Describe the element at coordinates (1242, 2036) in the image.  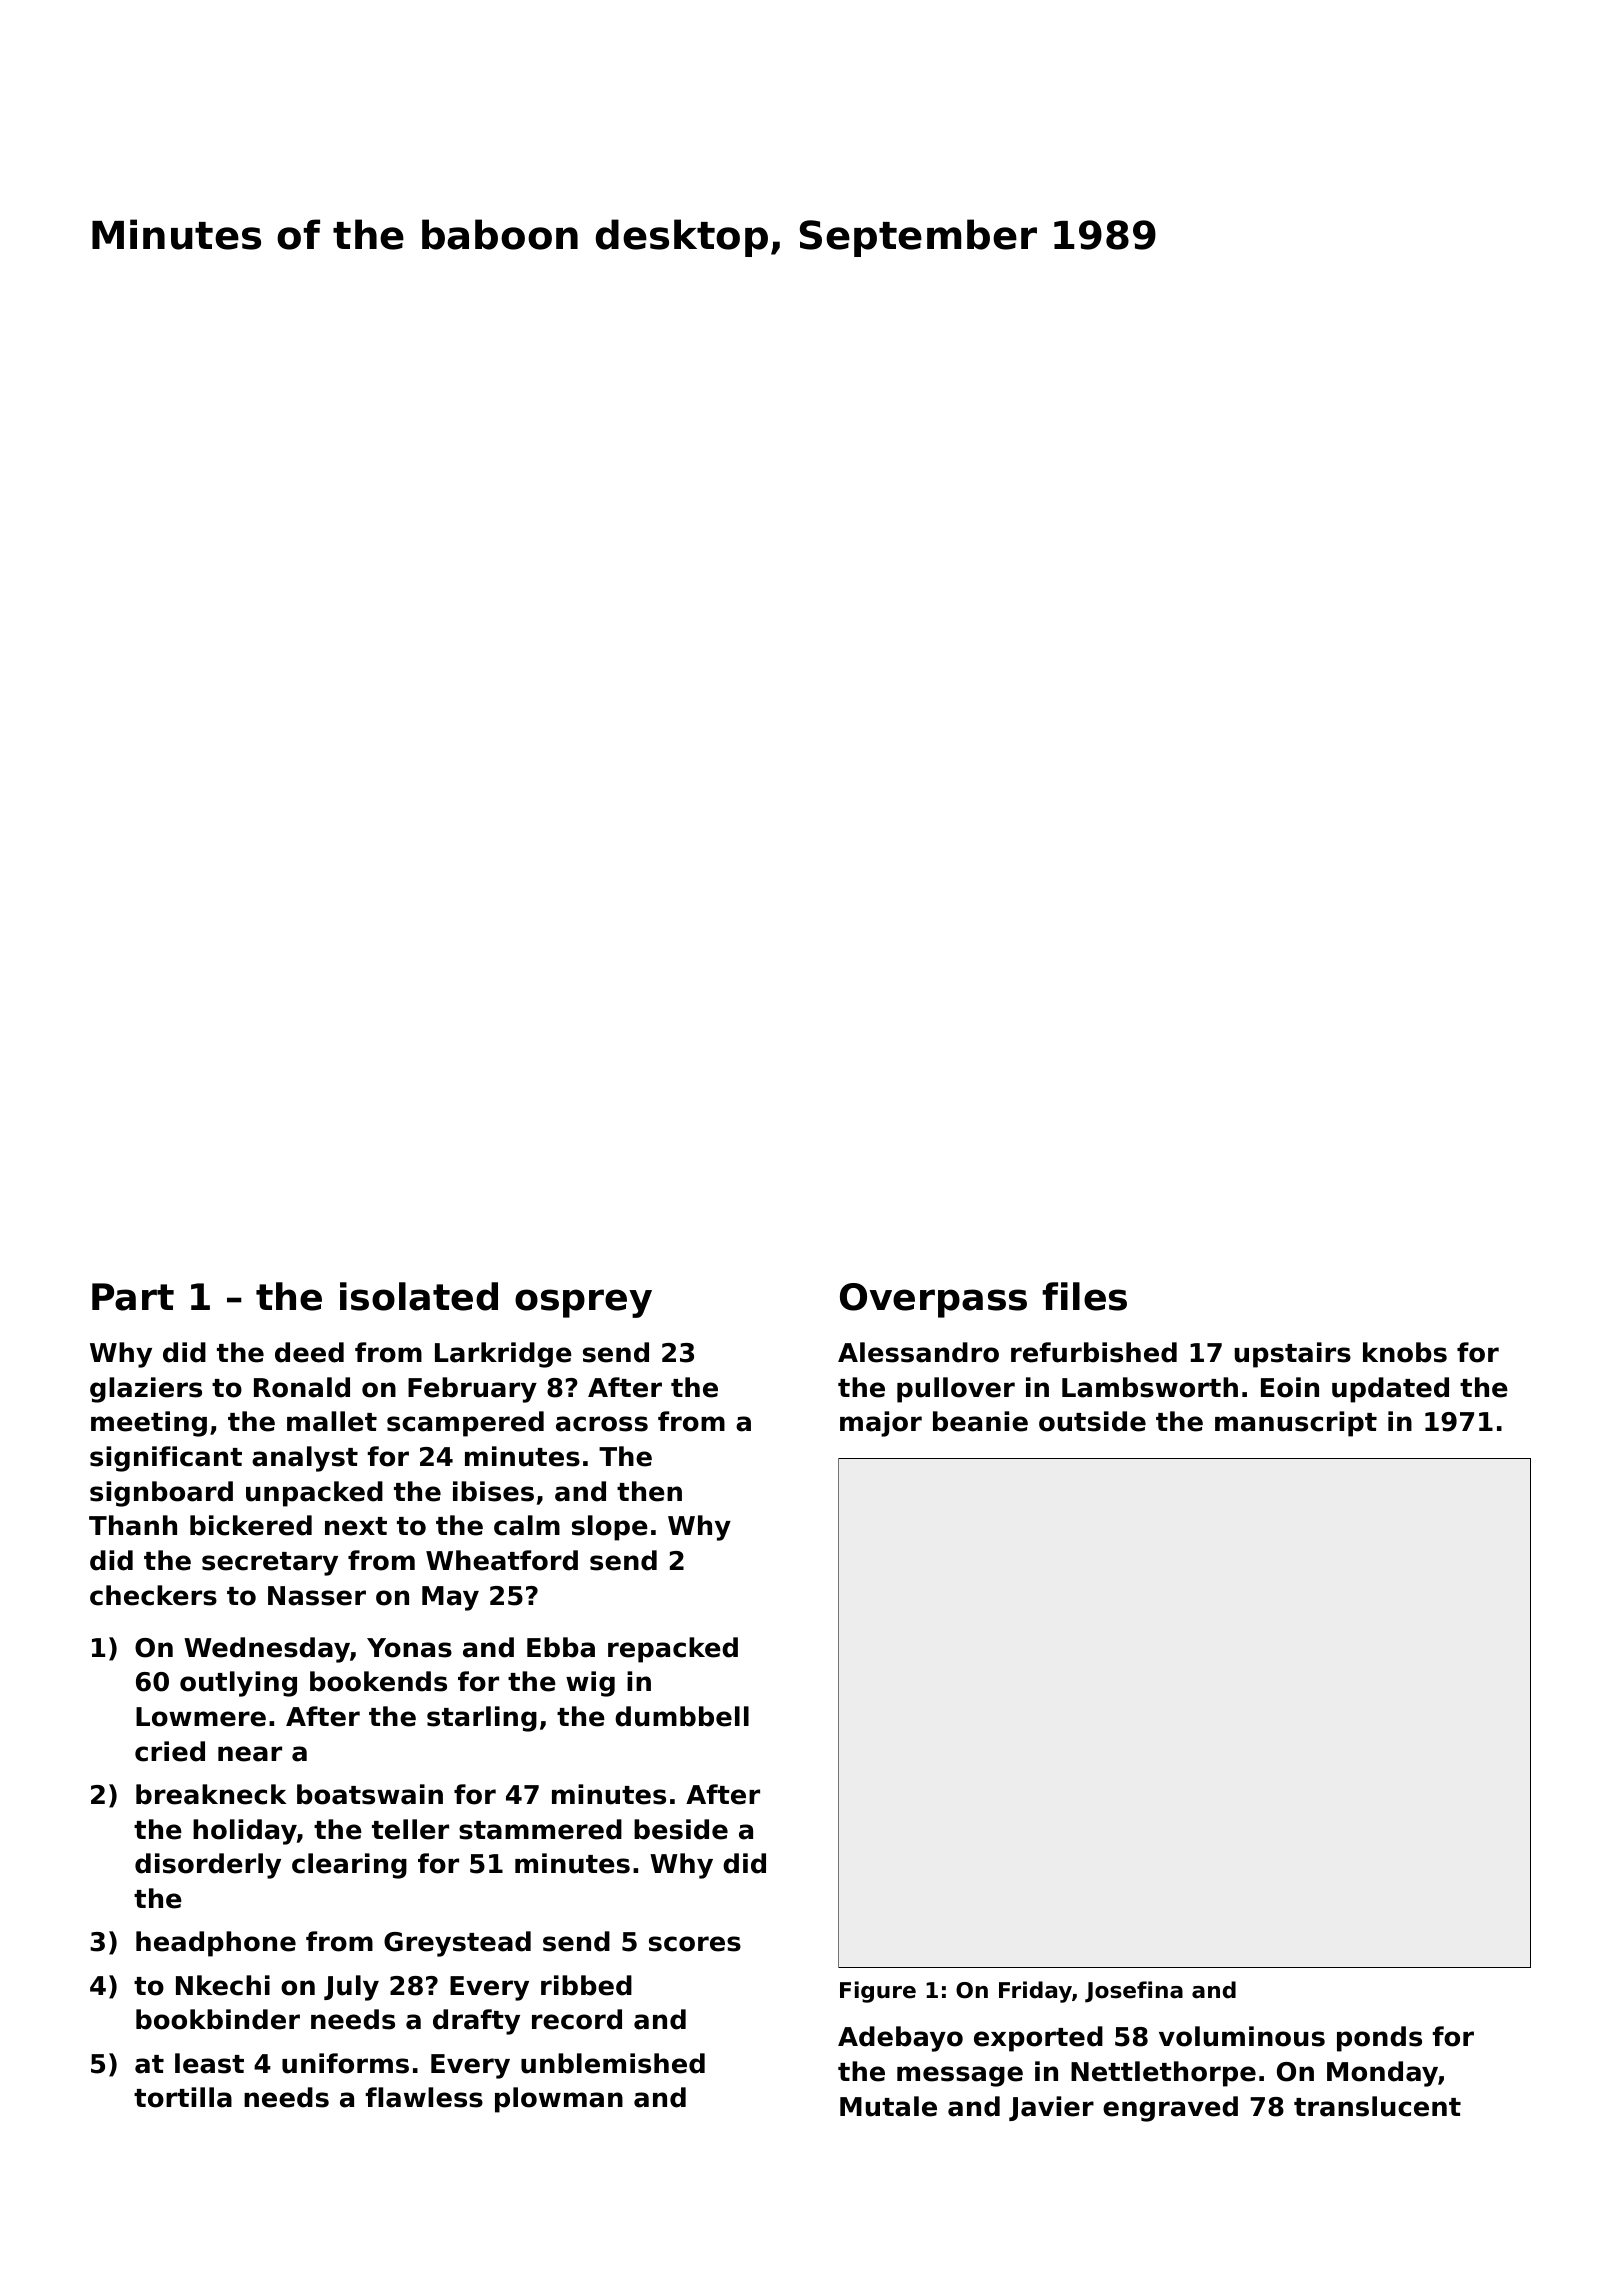
I see `voluminous` at that location.
